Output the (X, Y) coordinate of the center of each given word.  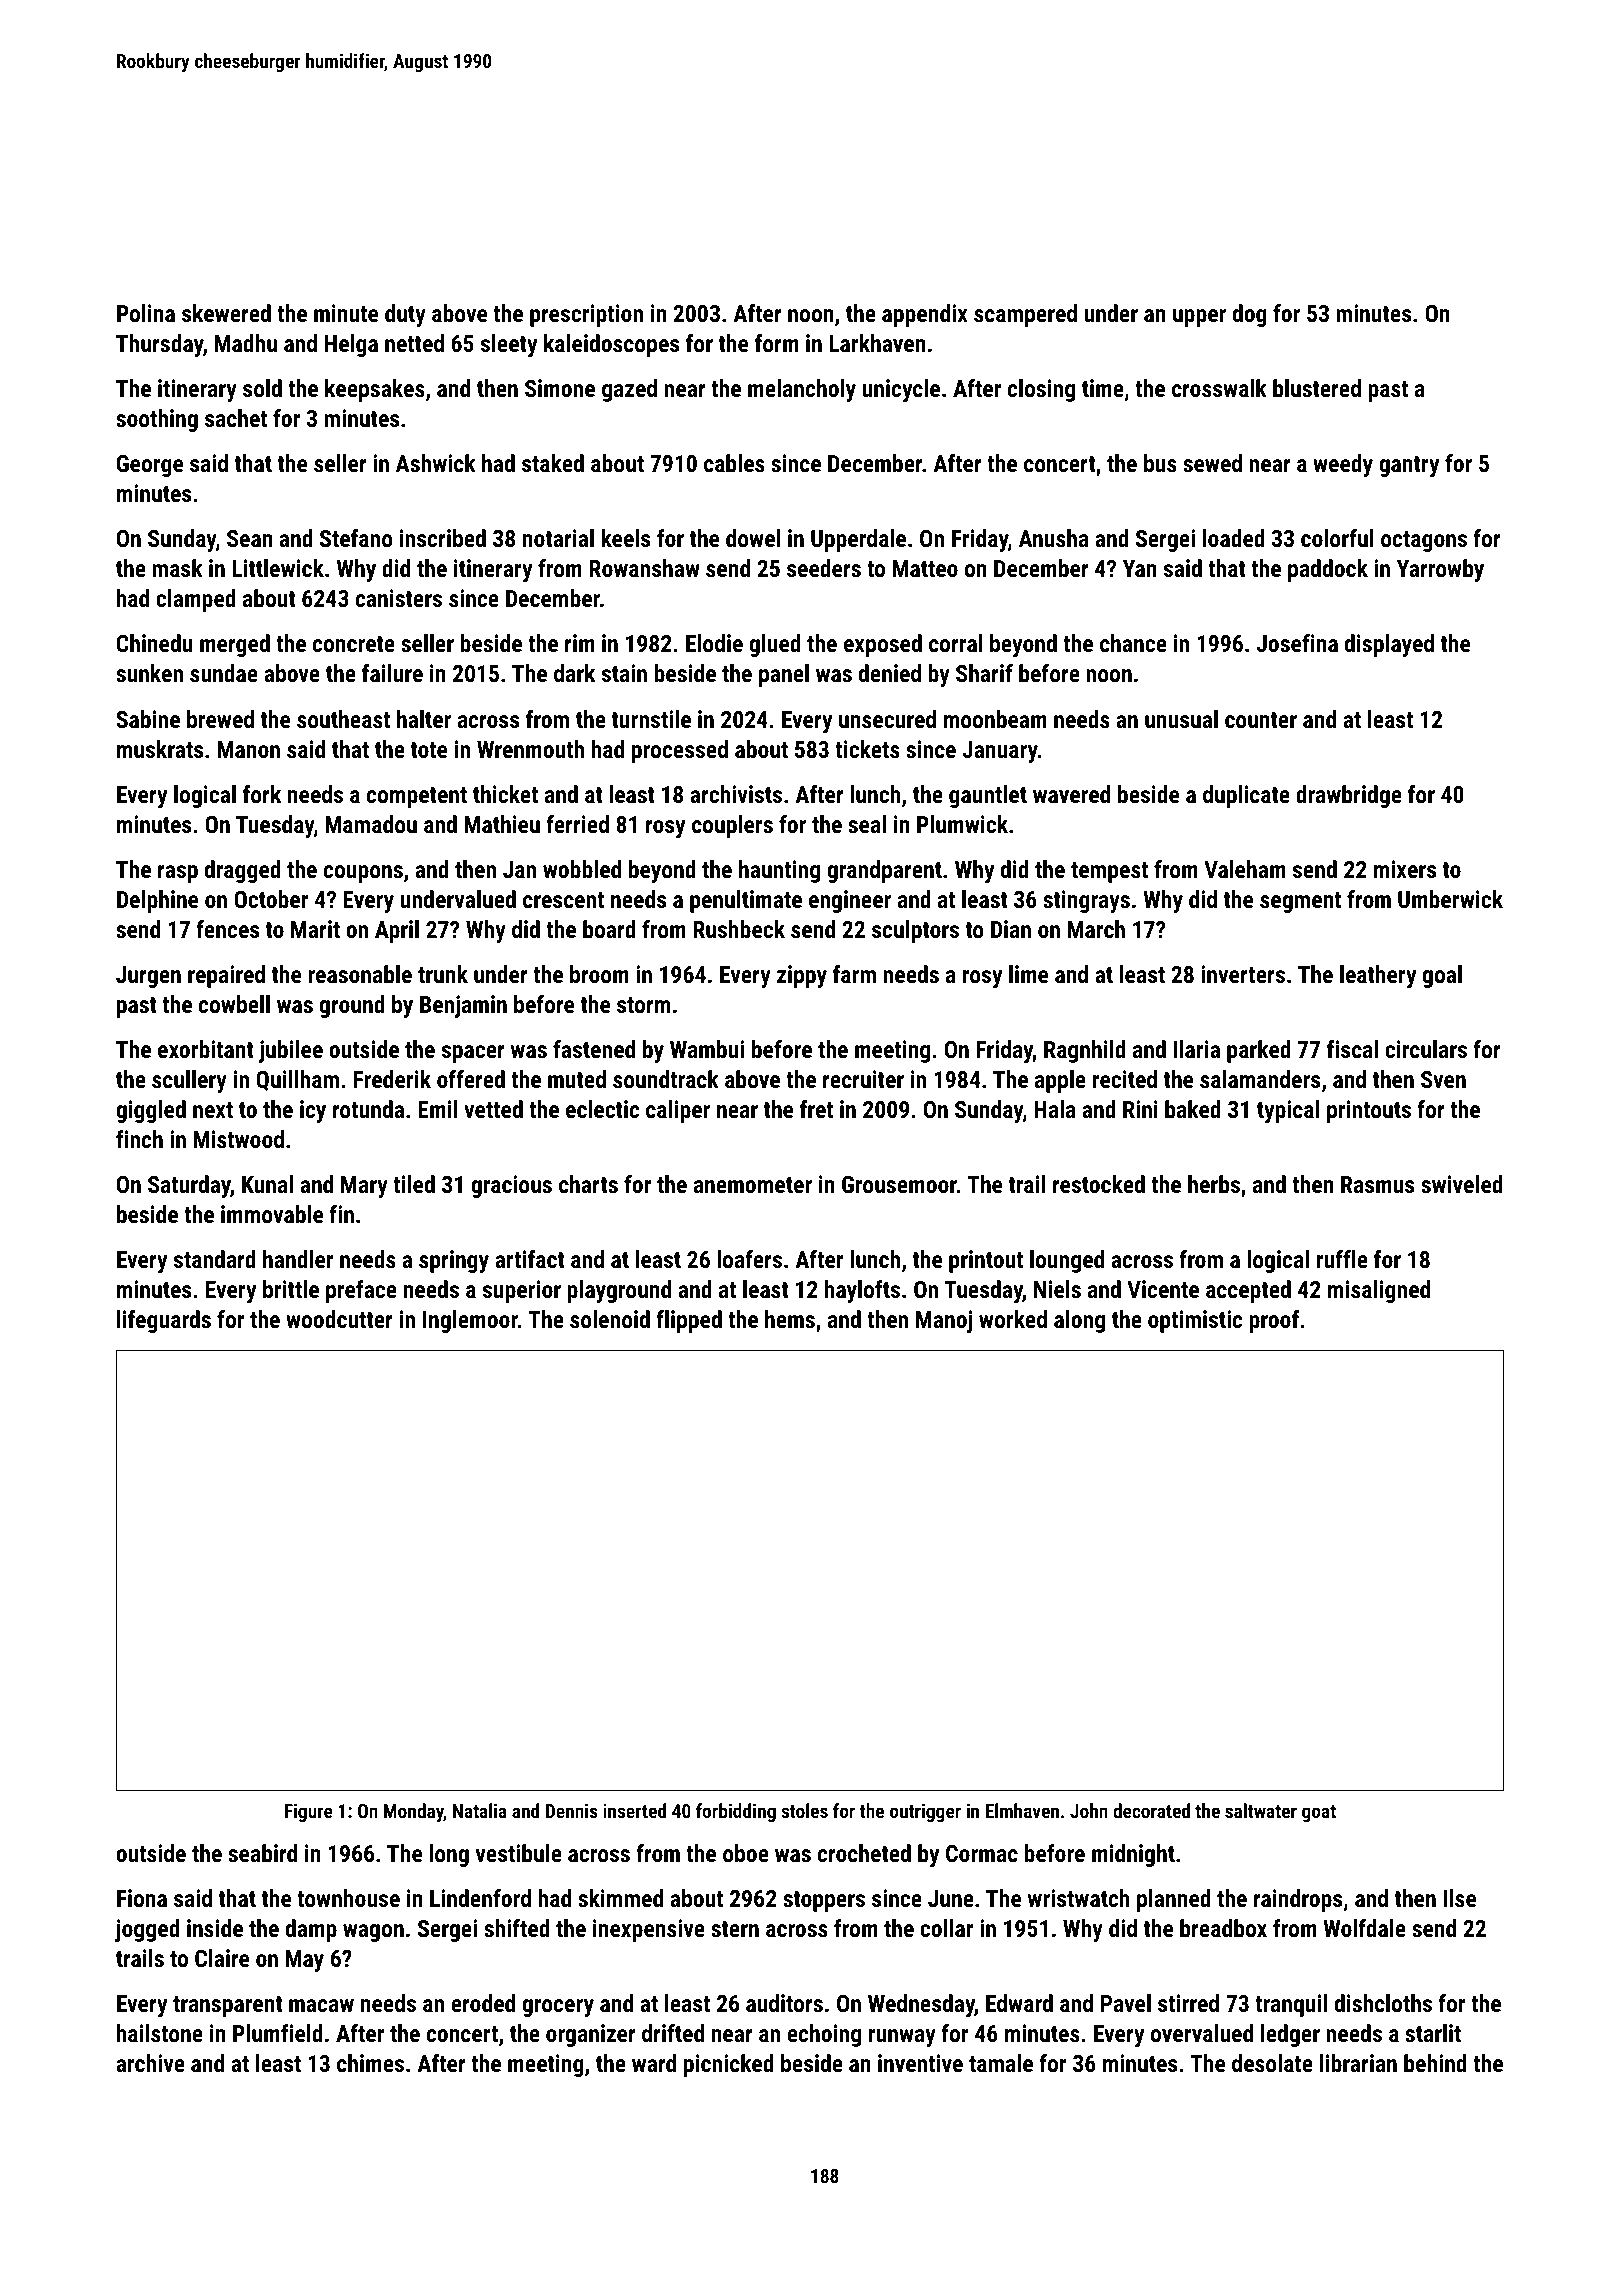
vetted (493, 1109)
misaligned (1379, 1291)
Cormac (982, 1853)
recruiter (863, 1079)
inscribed (443, 538)
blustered (1317, 388)
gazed (629, 390)
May (305, 1961)
